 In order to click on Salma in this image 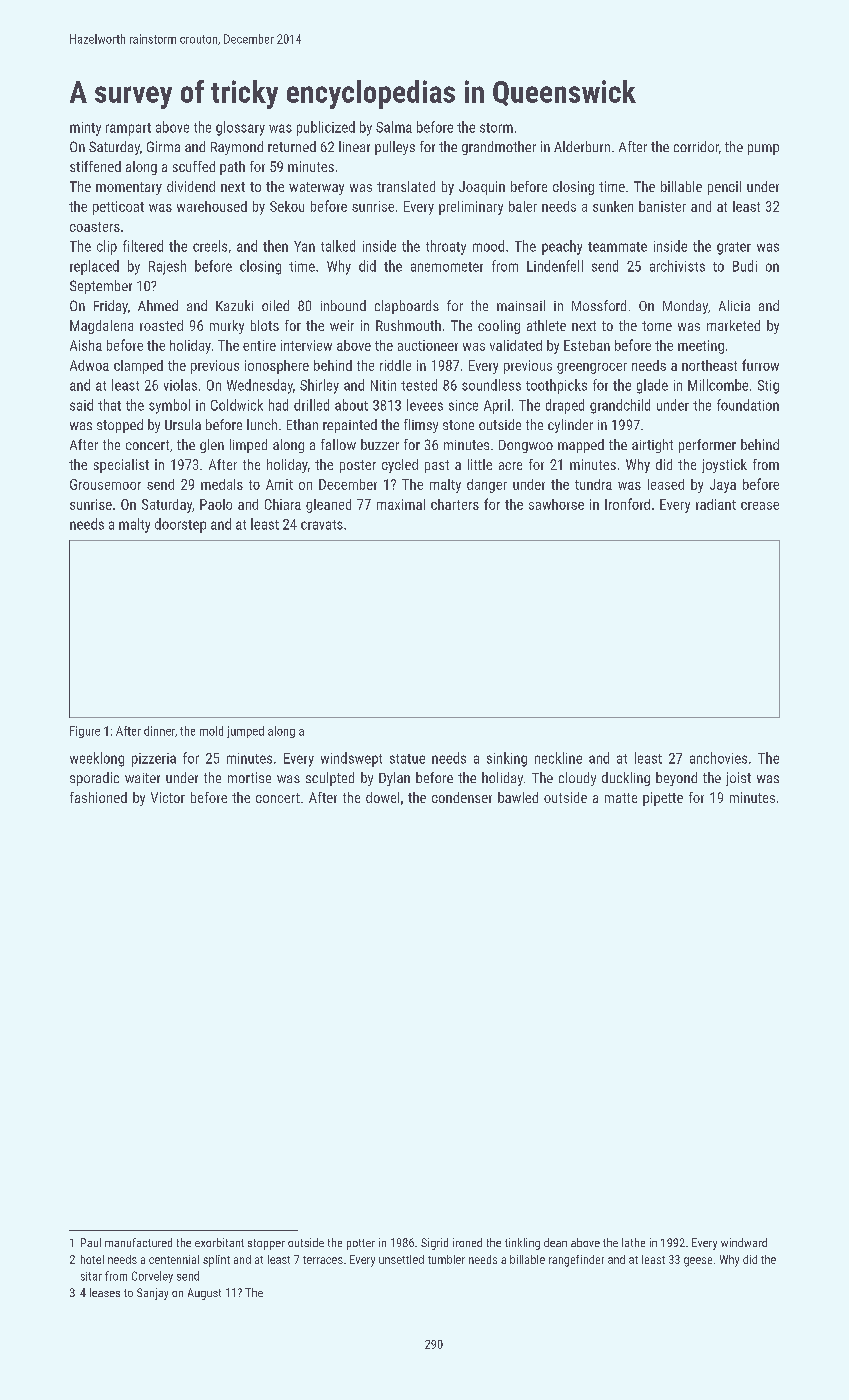, I will do `click(394, 127)`.
